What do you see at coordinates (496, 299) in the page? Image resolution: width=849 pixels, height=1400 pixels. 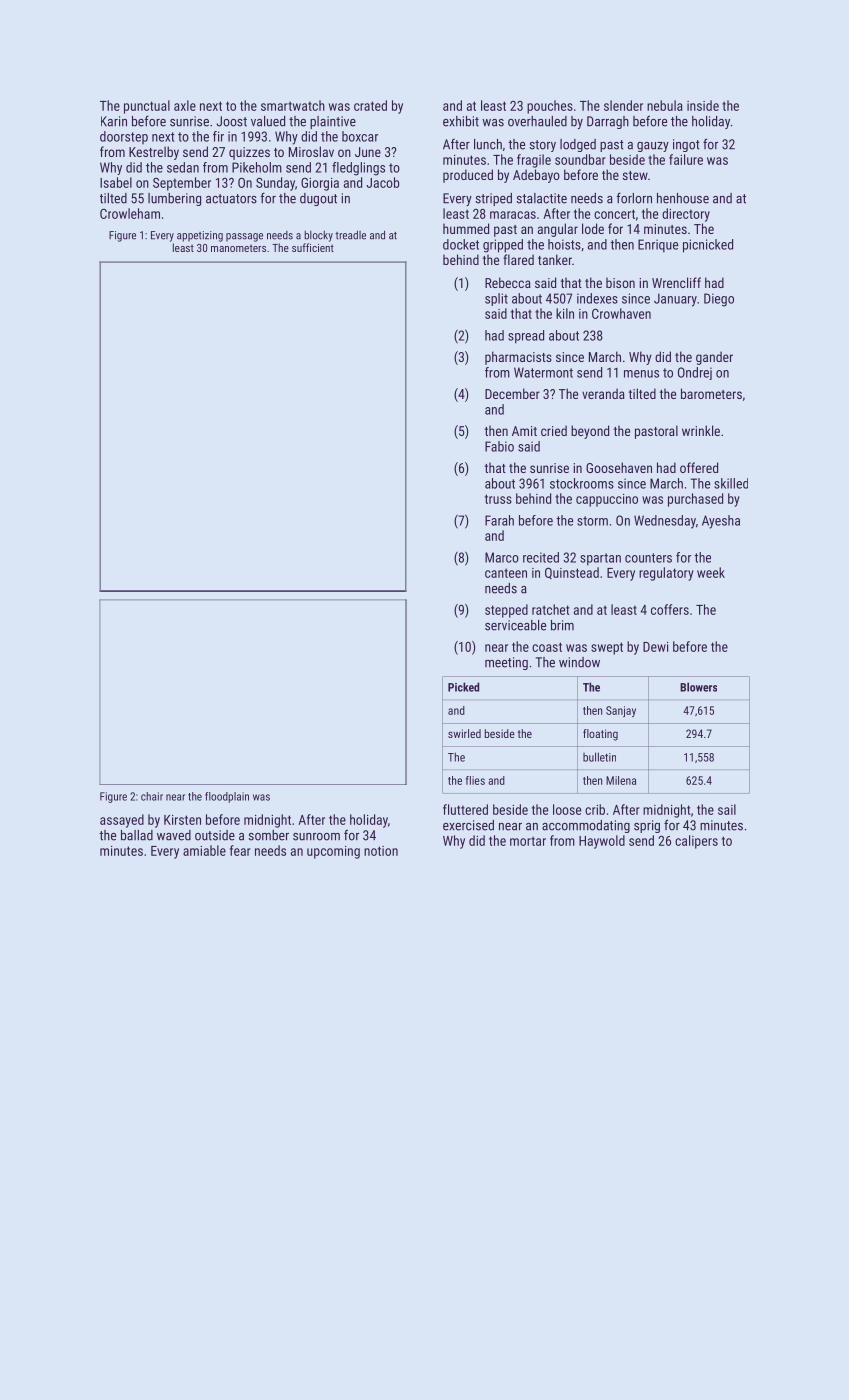 I see `split` at bounding box center [496, 299].
